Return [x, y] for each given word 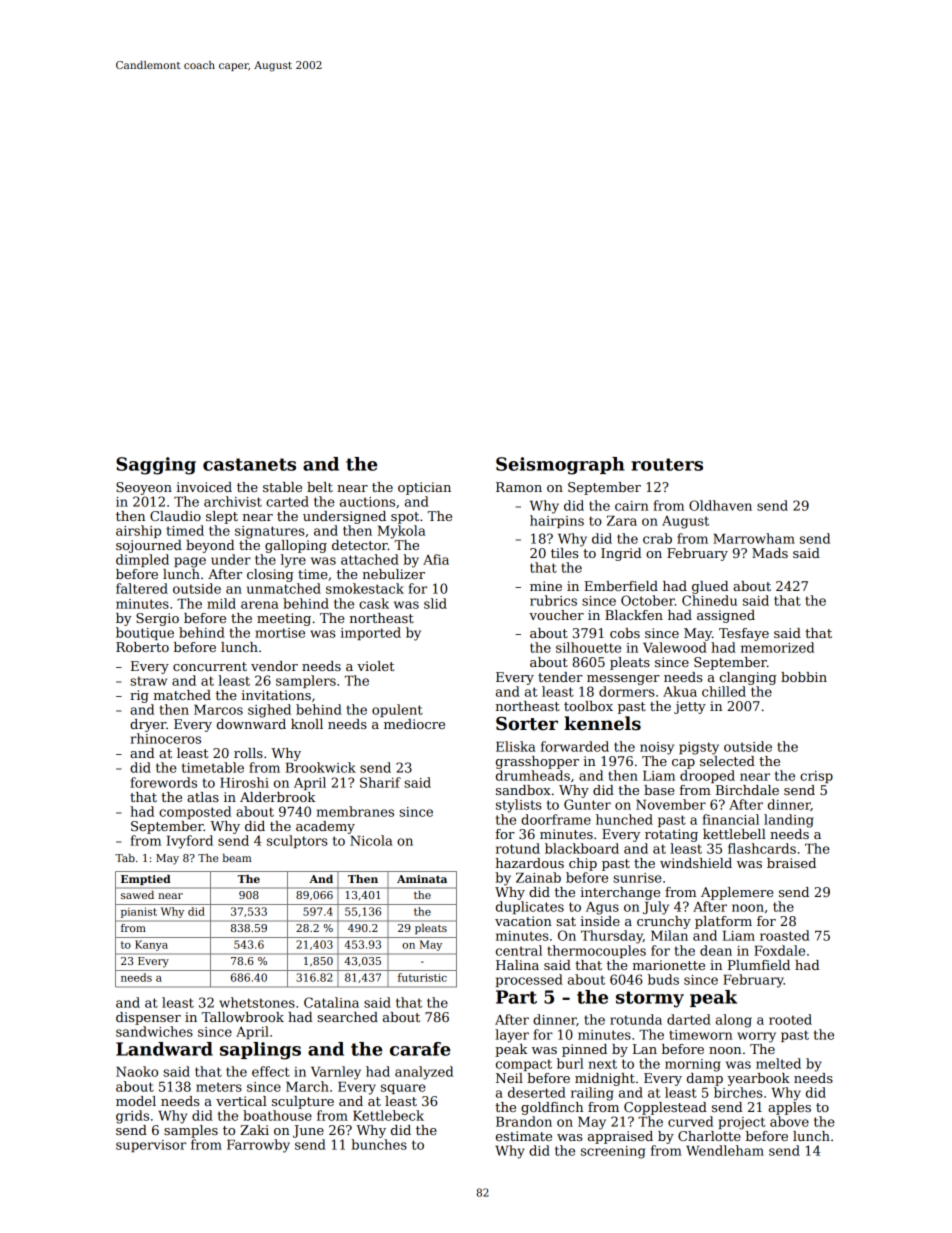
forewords [163, 782]
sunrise [637, 878]
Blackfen [634, 615]
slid [435, 603]
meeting [284, 619]
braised [791, 863]
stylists [519, 806]
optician [424, 488]
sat [566, 921]
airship [138, 531]
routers [667, 464]
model [136, 1101]
